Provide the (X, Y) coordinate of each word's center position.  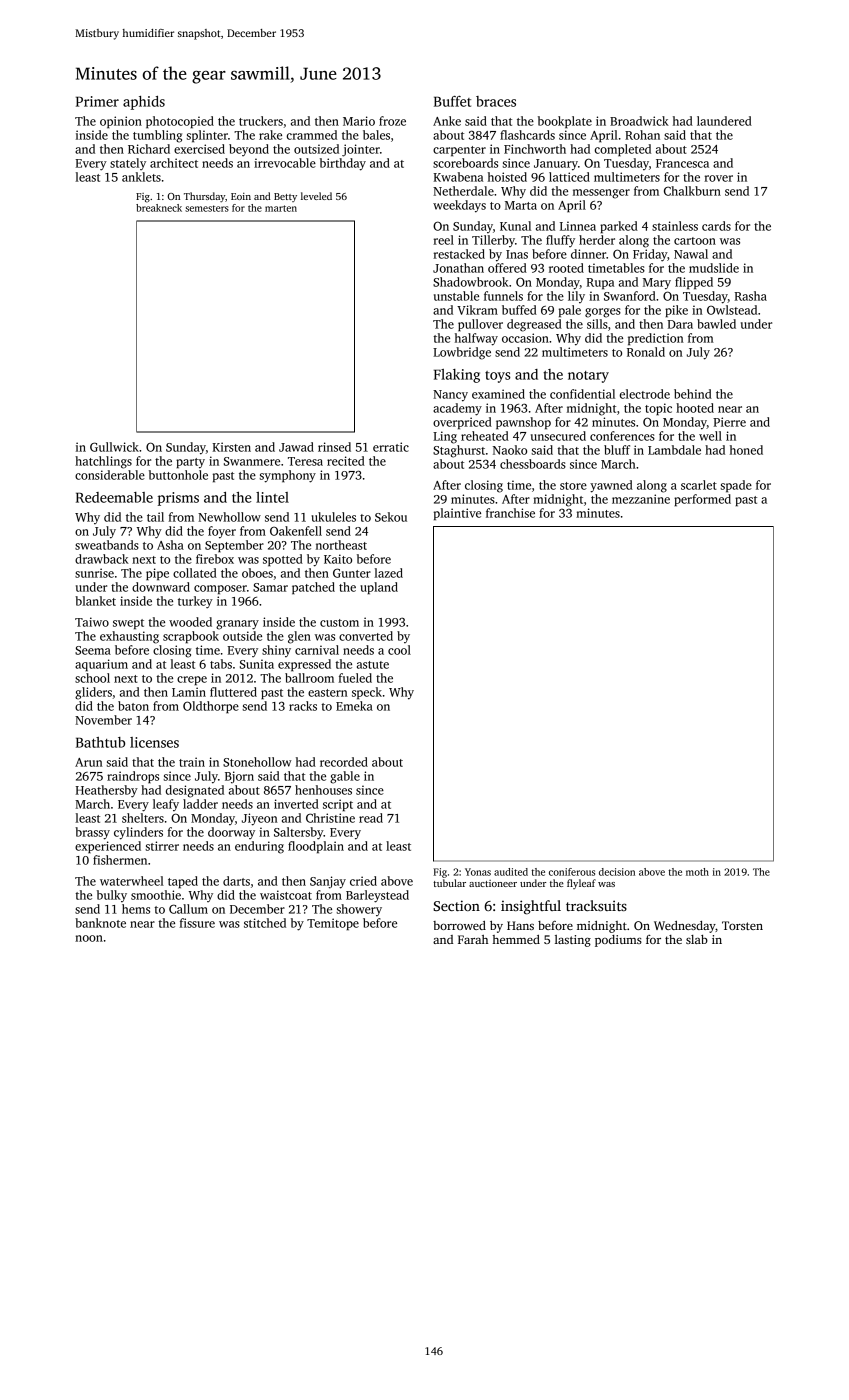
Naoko (510, 450)
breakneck (159, 208)
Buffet (452, 101)
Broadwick (639, 121)
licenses (154, 742)
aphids (144, 103)
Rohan (642, 135)
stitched (265, 923)
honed (746, 450)
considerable (110, 475)
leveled (316, 196)
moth (697, 872)
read (371, 818)
